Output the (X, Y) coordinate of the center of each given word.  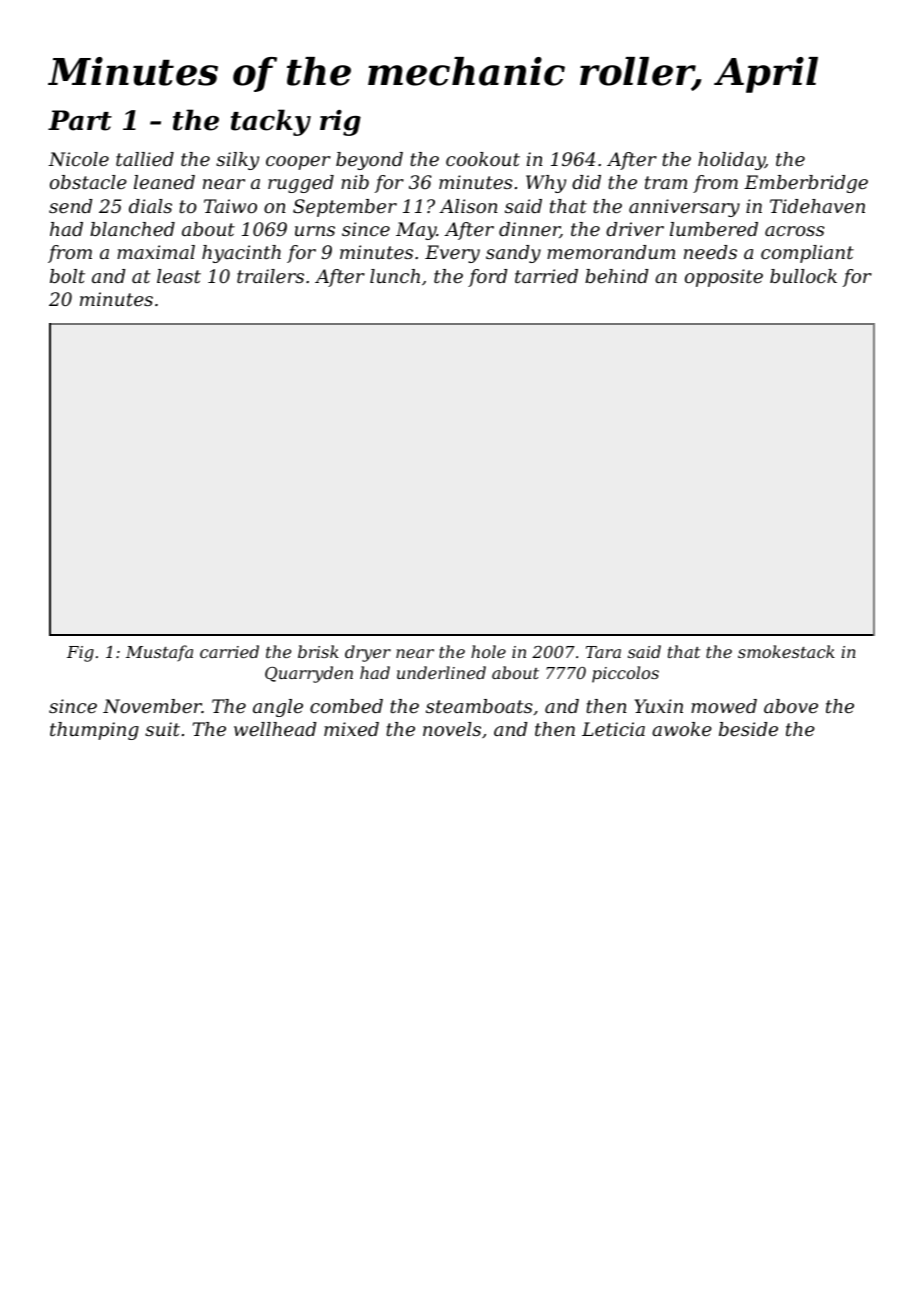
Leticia (613, 729)
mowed (724, 706)
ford (488, 278)
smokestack (786, 651)
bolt (67, 276)
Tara (603, 652)
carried (229, 651)
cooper (298, 163)
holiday (731, 161)
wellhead (275, 729)
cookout (483, 159)
